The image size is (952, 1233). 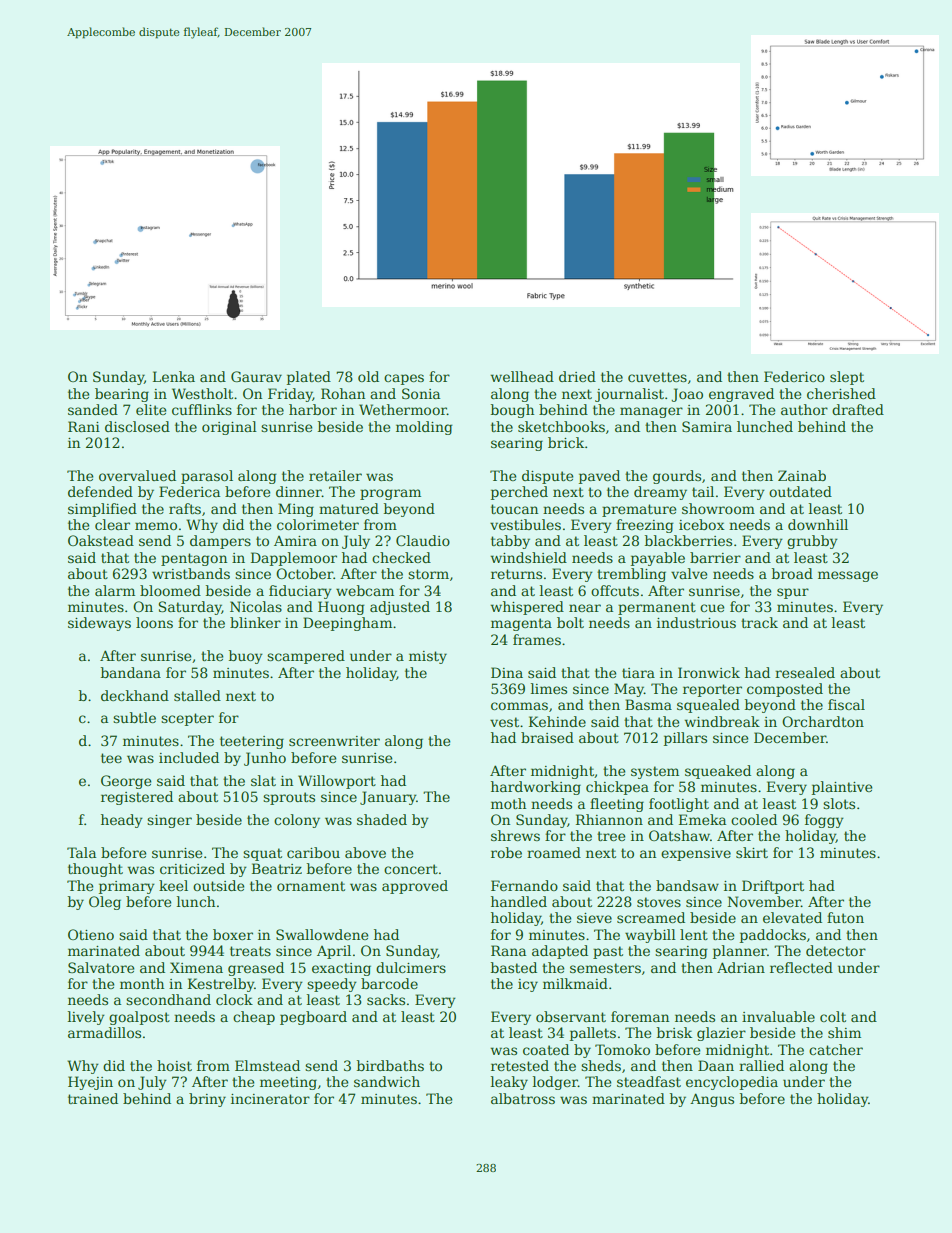 What do you see at coordinates (839, 803) in the image?
I see `slots` at bounding box center [839, 803].
